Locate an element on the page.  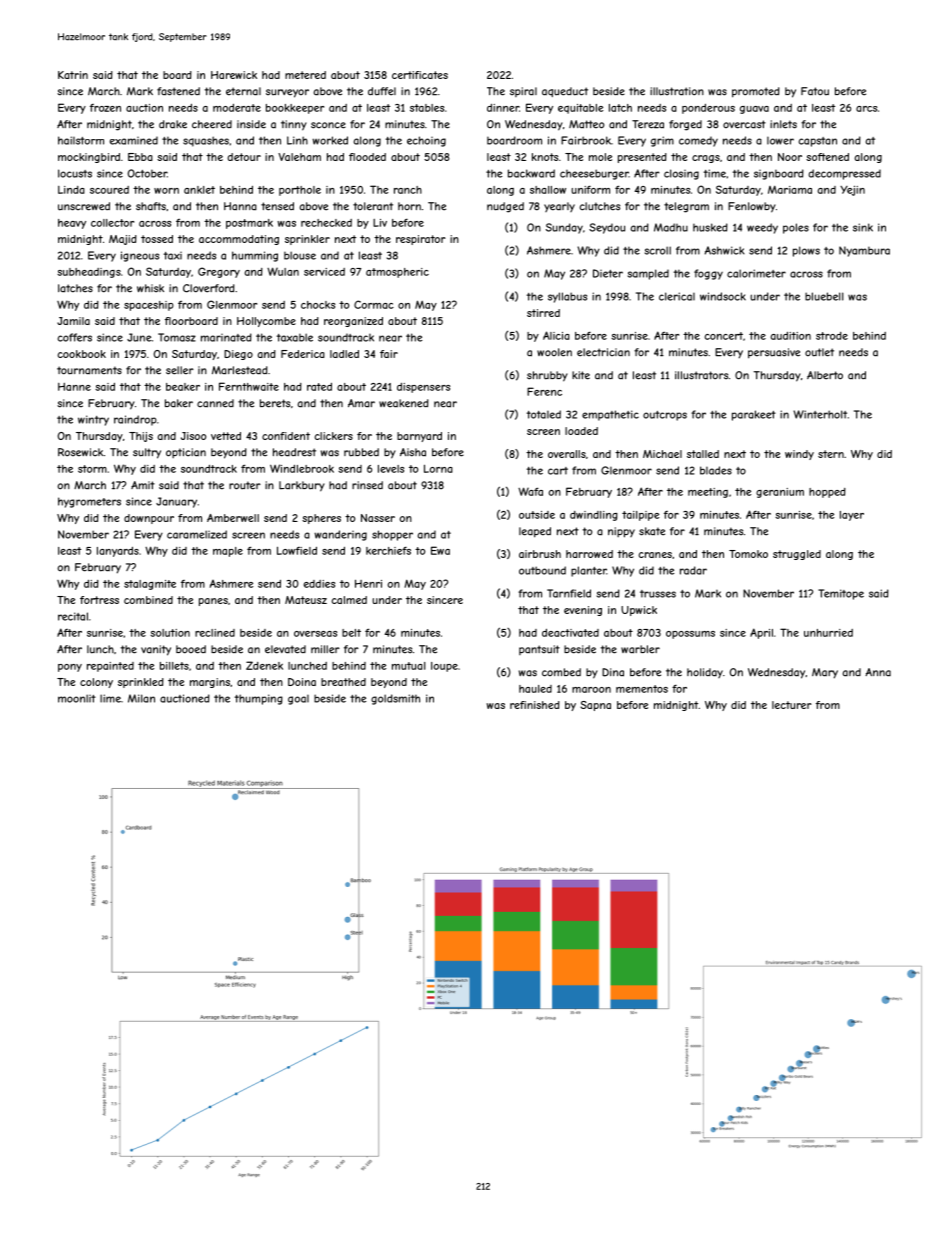
margins is located at coordinates (210, 683).
